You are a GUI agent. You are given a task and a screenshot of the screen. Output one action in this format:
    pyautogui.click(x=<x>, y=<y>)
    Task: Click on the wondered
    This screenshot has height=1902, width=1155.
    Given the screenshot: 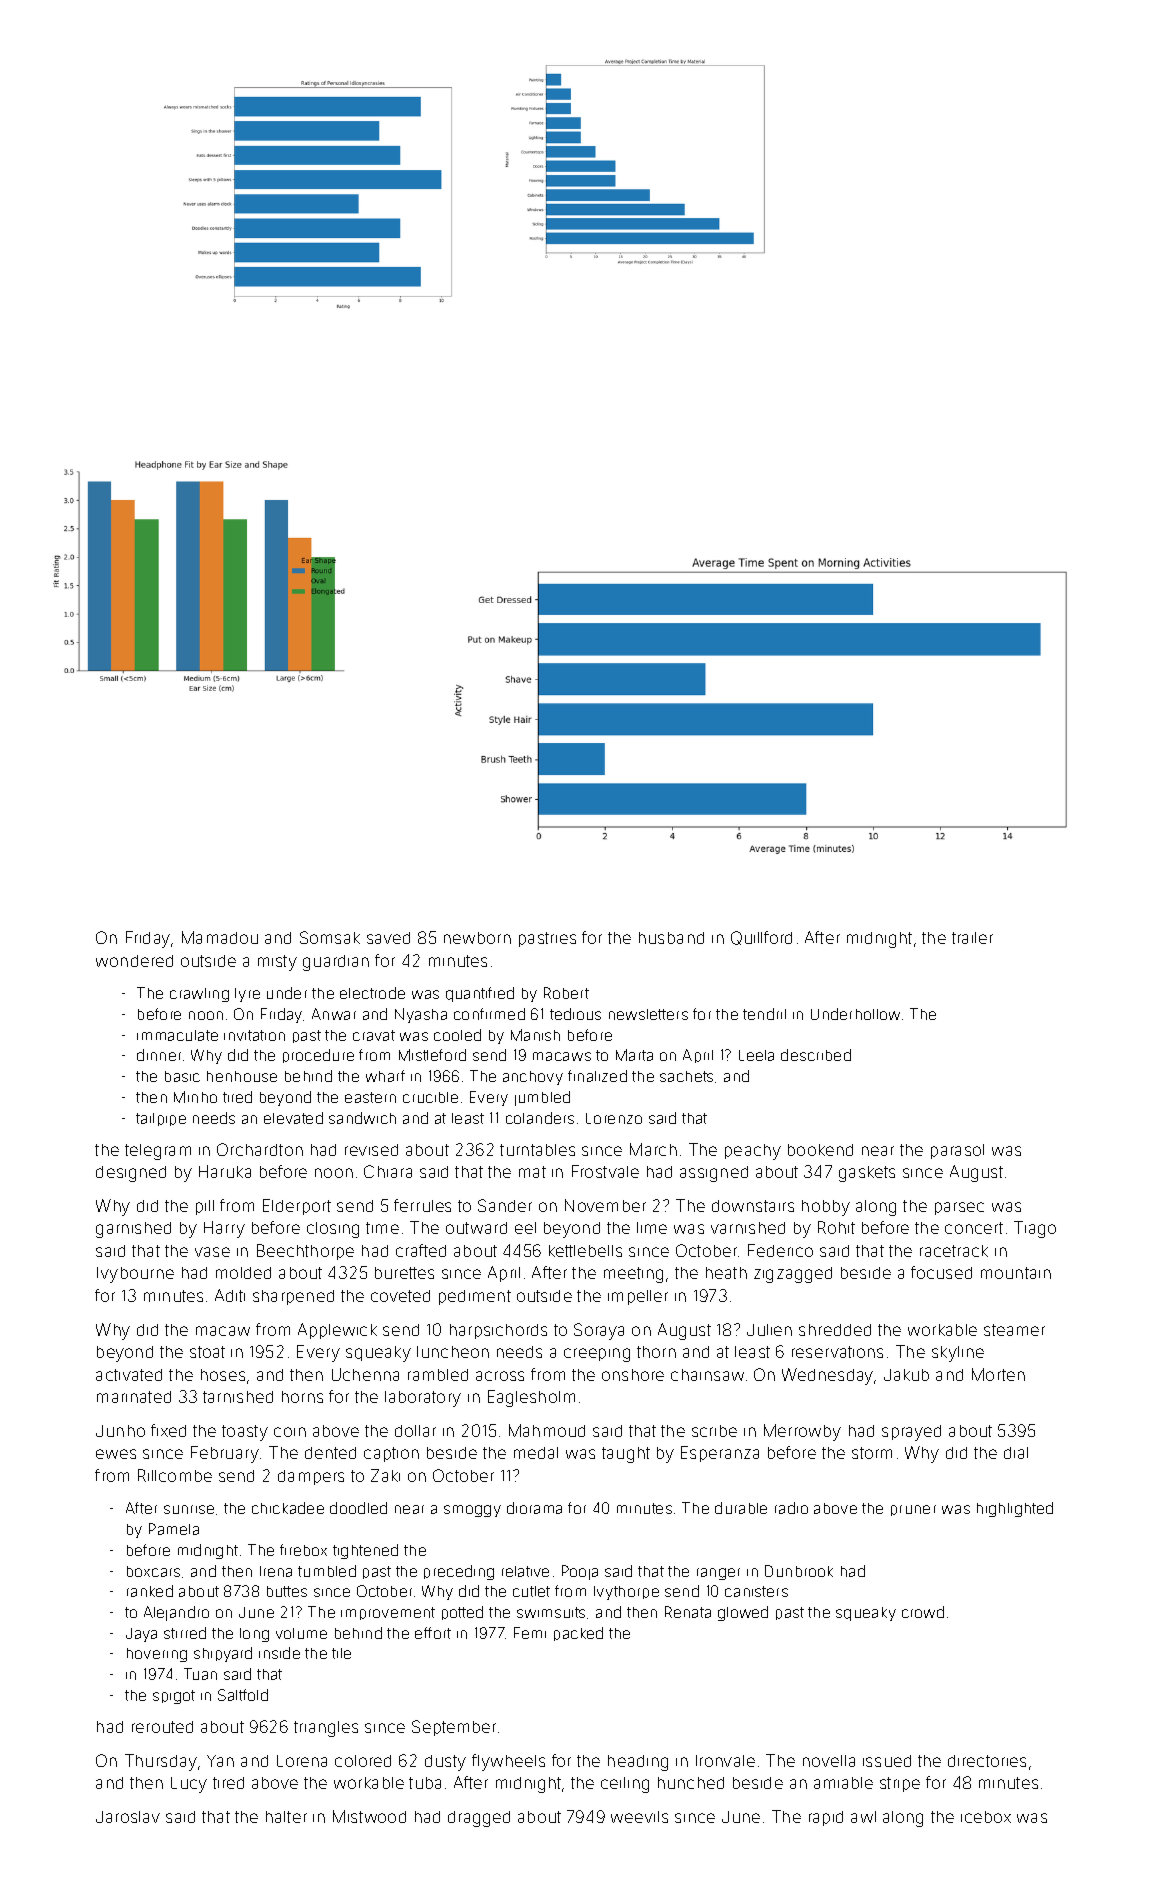 What is the action you would take?
    pyautogui.click(x=134, y=961)
